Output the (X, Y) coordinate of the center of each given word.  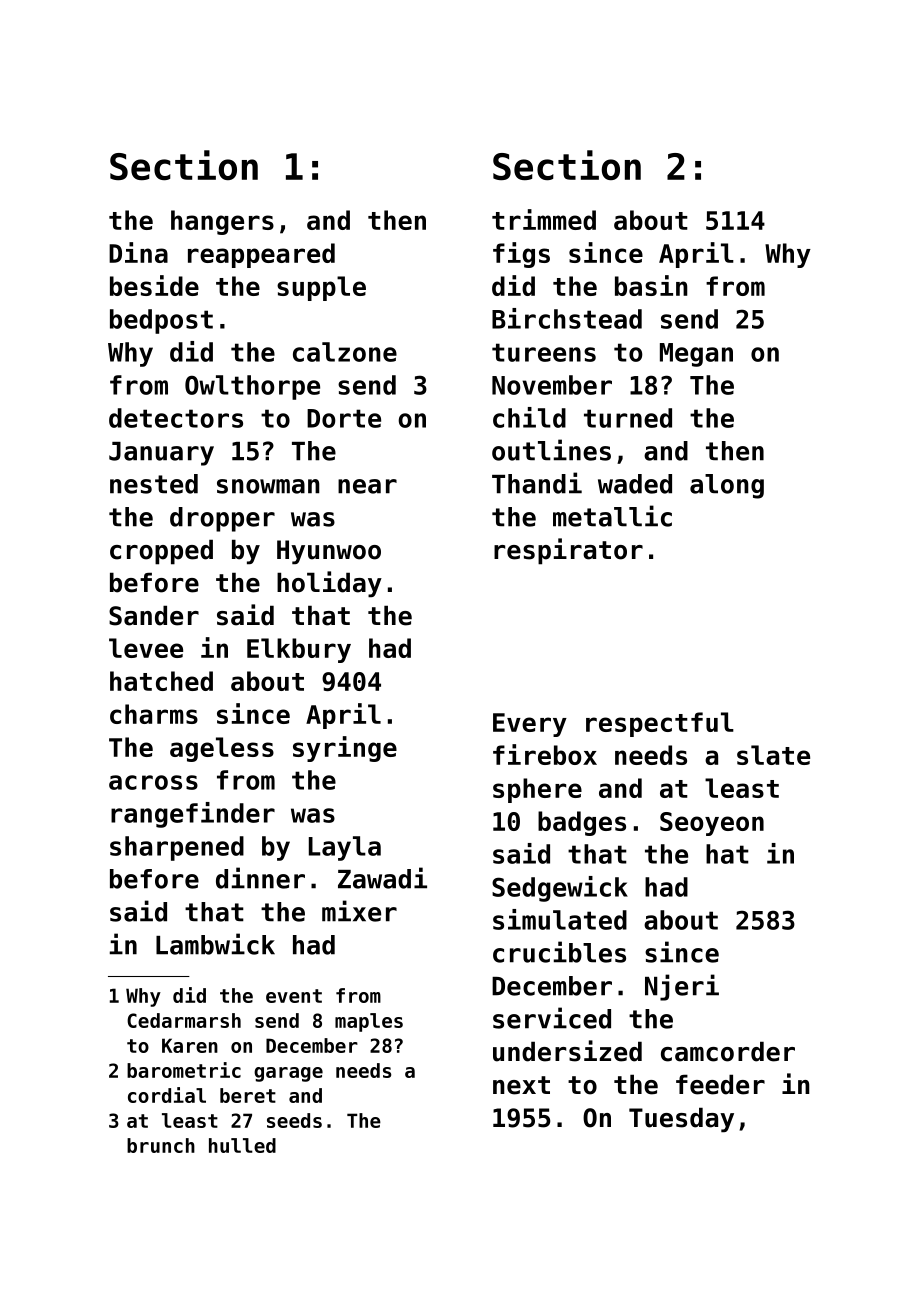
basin (651, 285)
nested (154, 484)
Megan (696, 355)
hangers (222, 222)
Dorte (344, 418)
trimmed (544, 219)
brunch (161, 1145)
